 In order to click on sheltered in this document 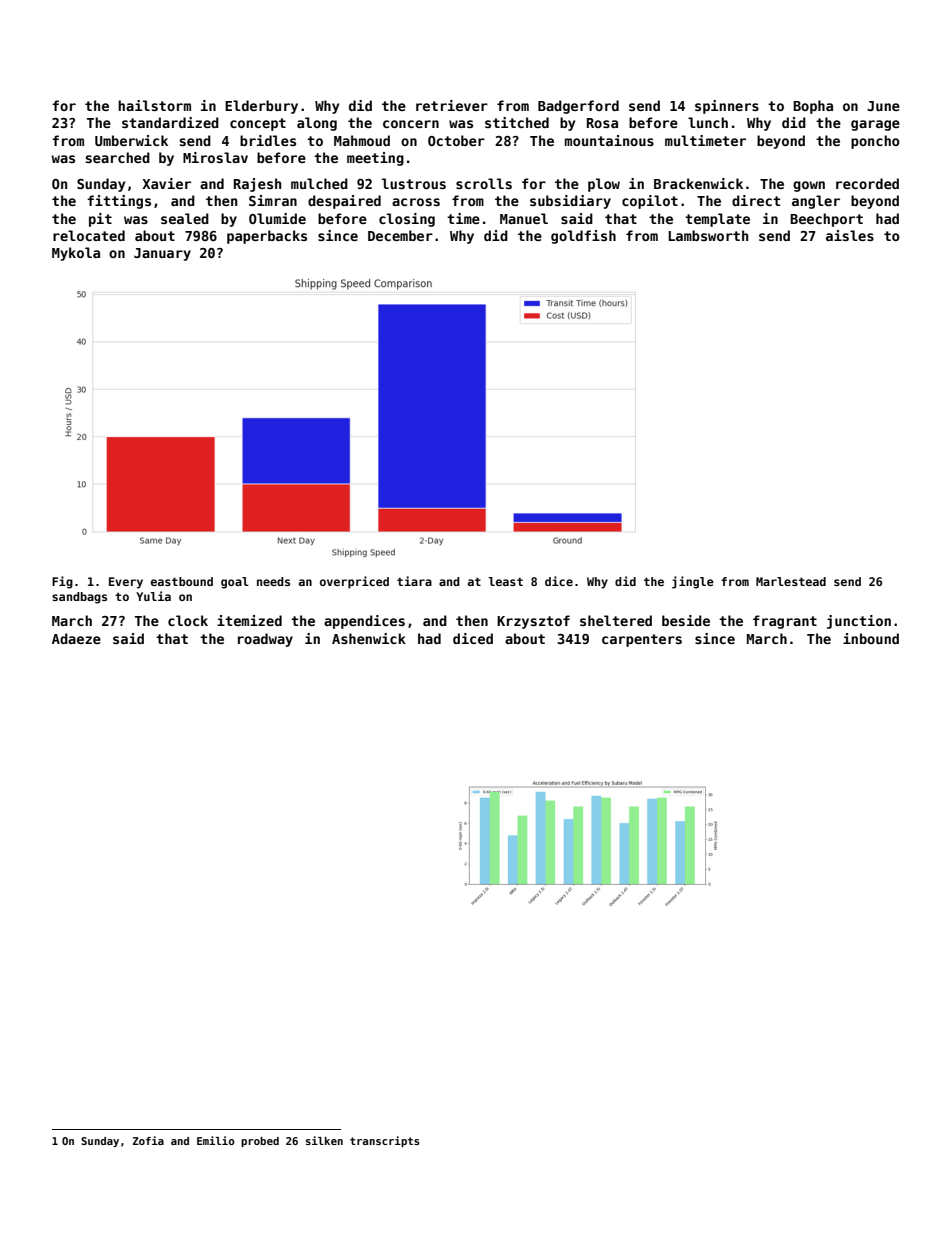, I will do `click(616, 620)`.
